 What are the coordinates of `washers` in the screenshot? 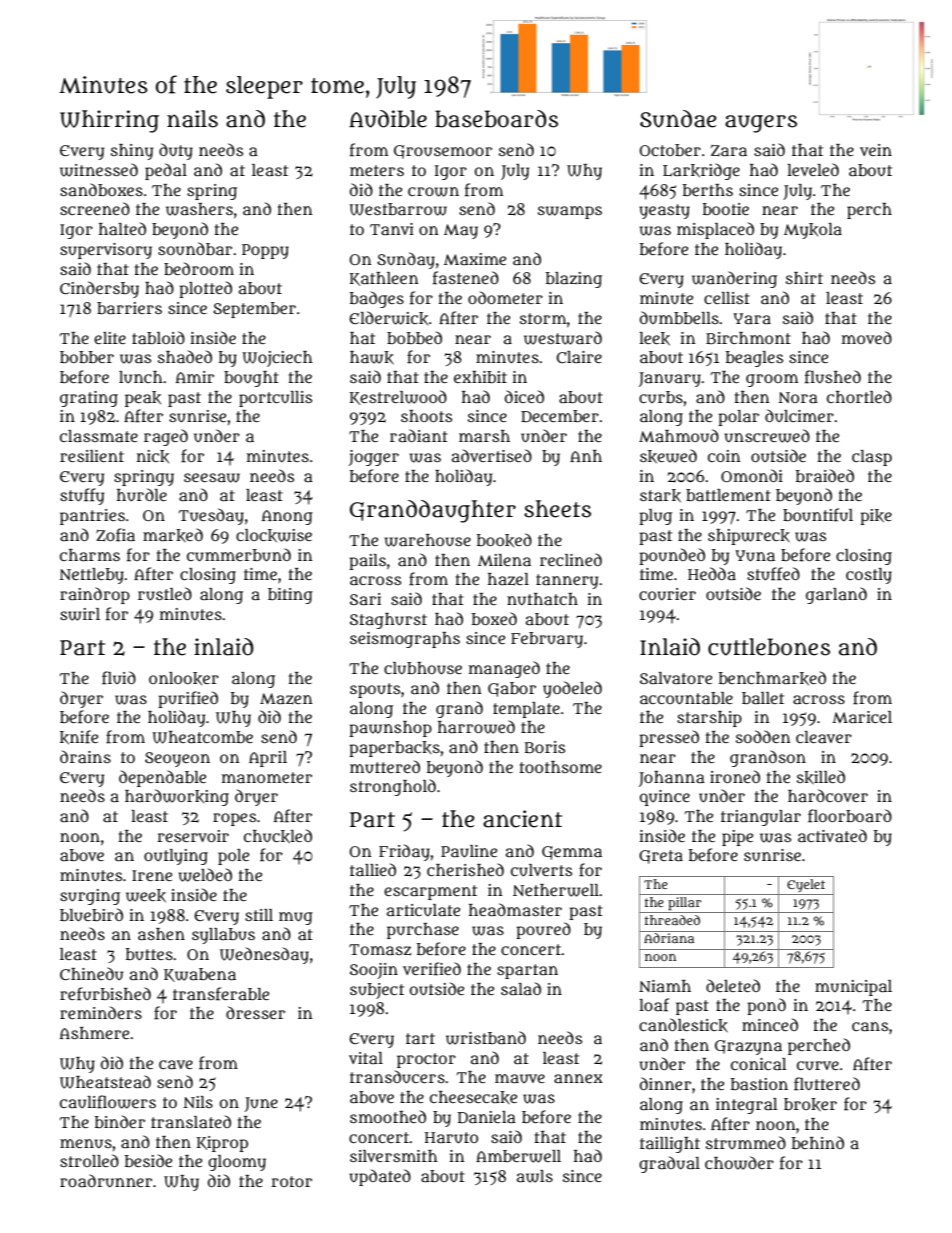 It's located at (199, 209).
